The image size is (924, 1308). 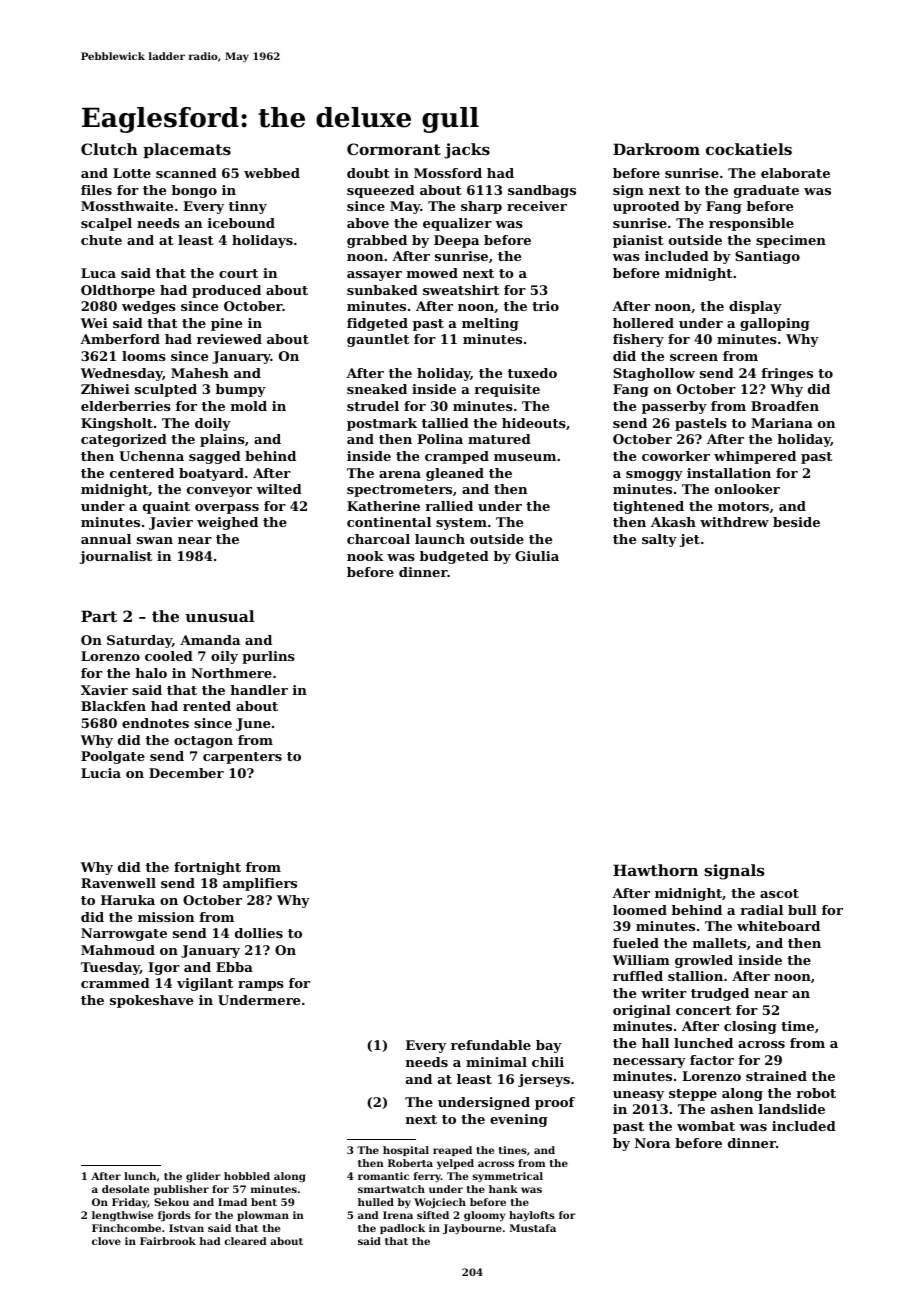 I want to click on passerby, so click(x=674, y=407).
